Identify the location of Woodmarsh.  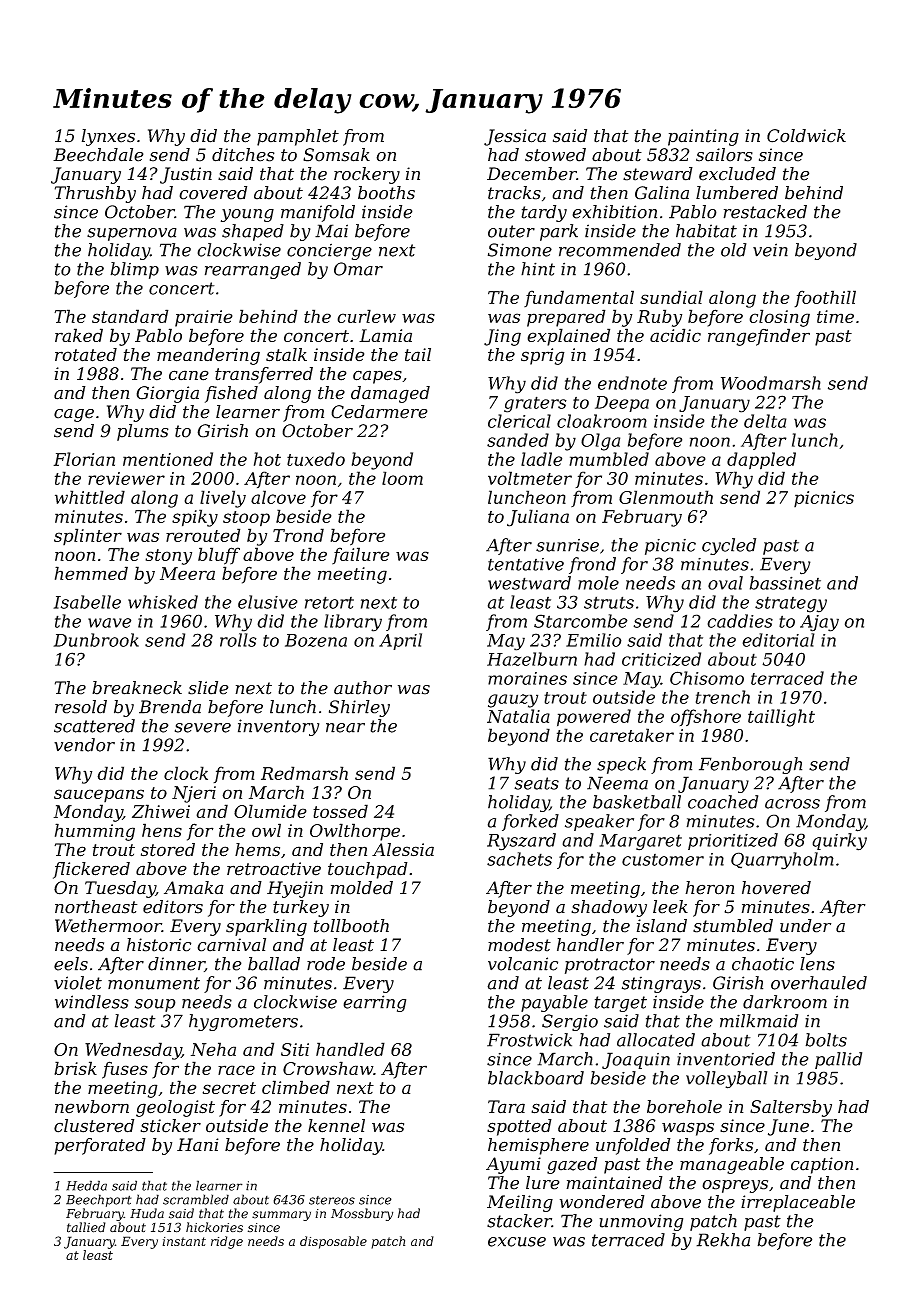
(771, 383).
